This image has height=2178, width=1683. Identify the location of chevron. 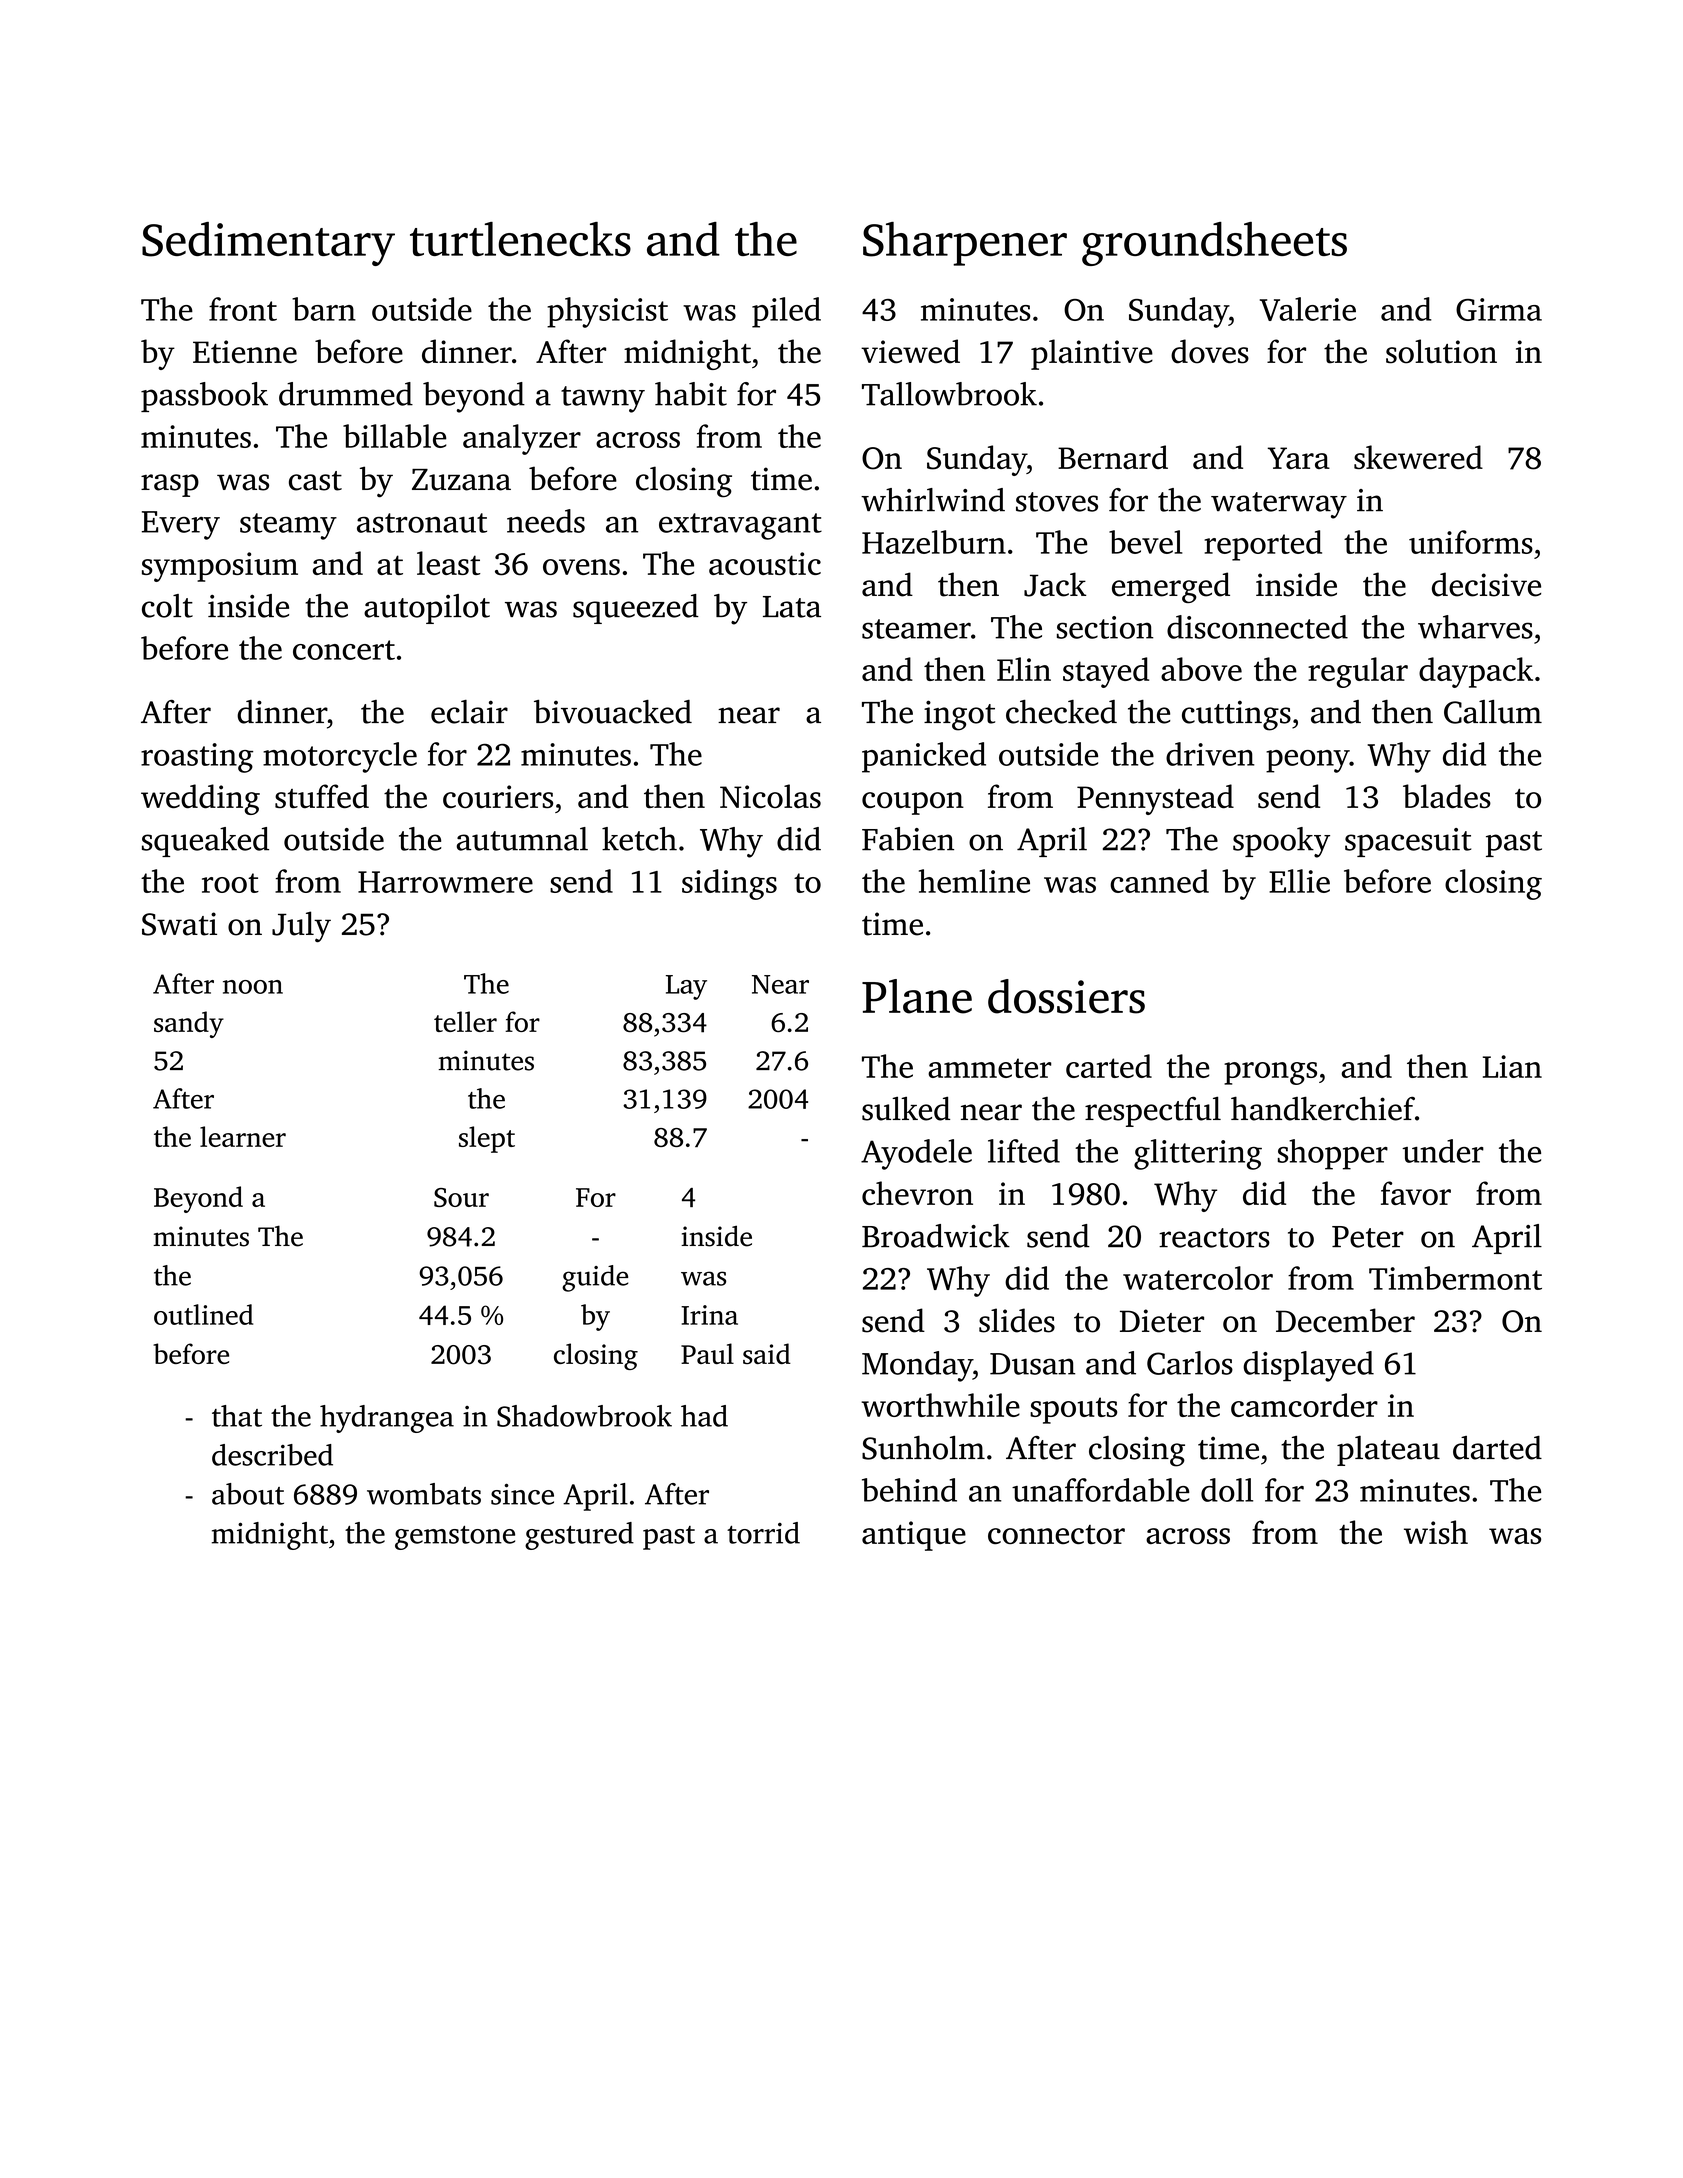
(917, 1193).
